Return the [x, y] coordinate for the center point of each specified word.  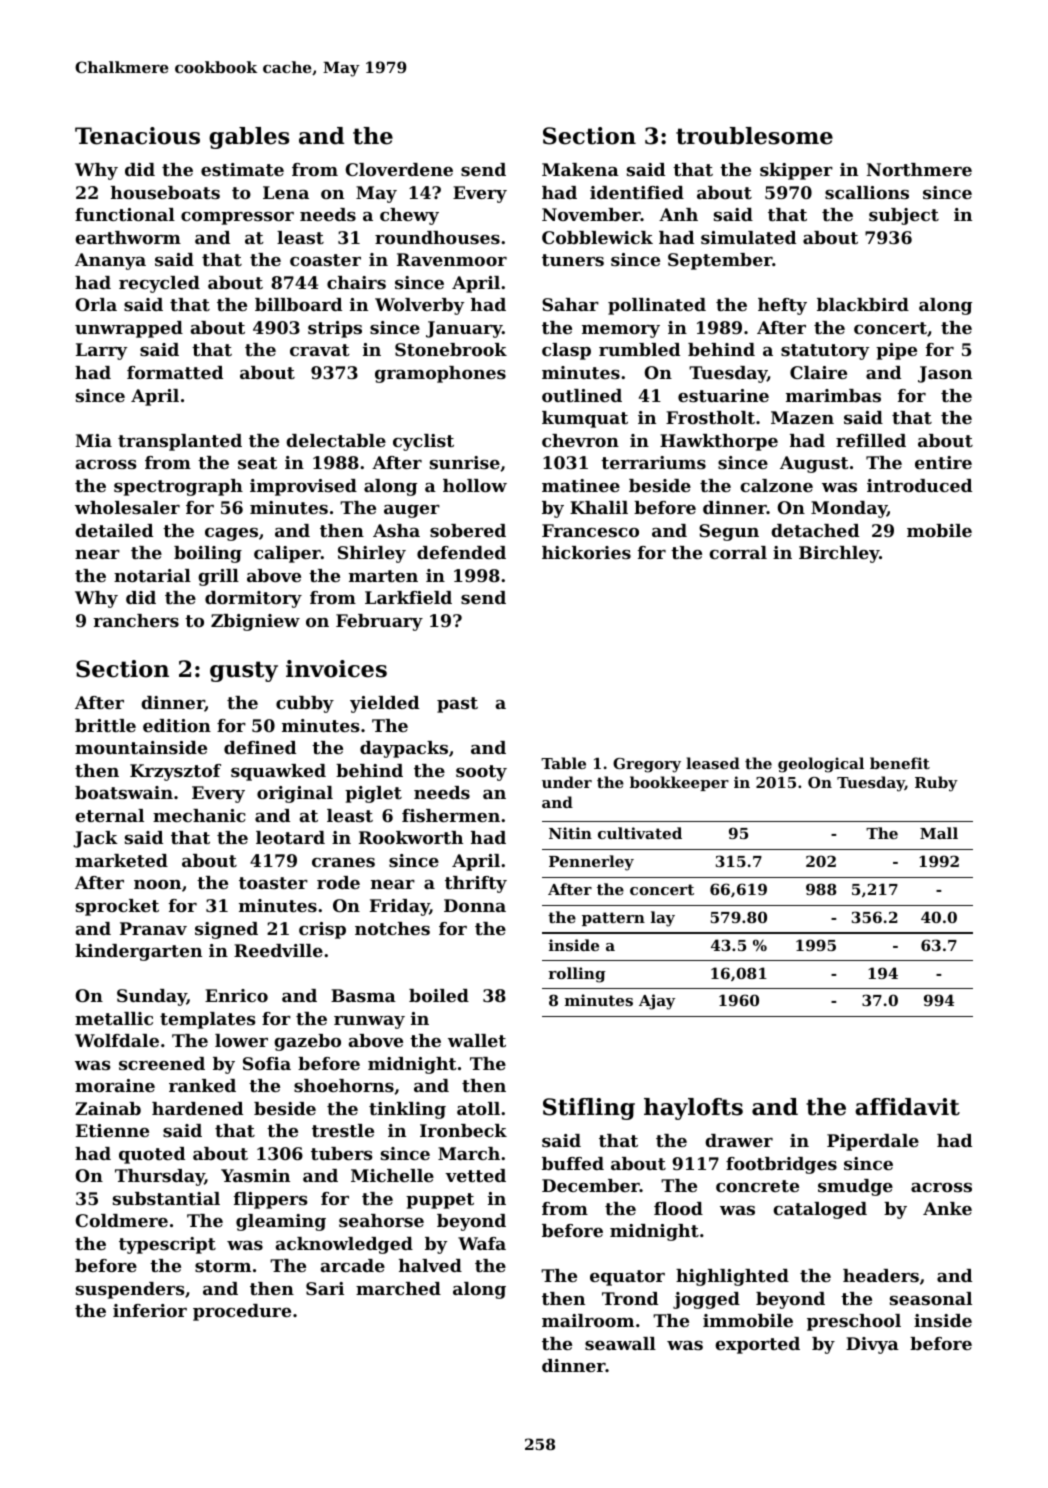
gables [249, 138]
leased [713, 763]
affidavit [907, 1107]
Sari [325, 1288]
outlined [582, 395]
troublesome [754, 136]
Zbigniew [255, 622]
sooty [481, 773]
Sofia [267, 1063]
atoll [478, 1108]
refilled [871, 440]
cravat [320, 350]
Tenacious [137, 136]
